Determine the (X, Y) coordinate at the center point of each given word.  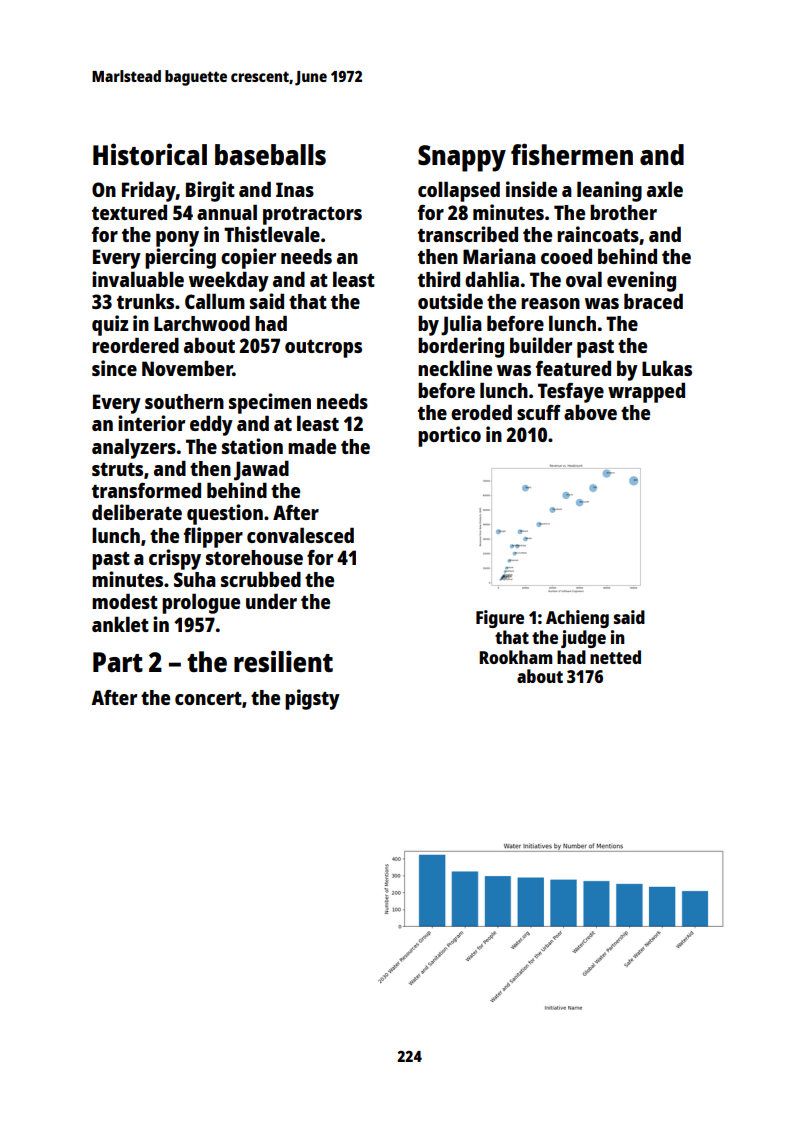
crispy (175, 559)
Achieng (577, 619)
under (271, 601)
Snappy (462, 158)
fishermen (572, 154)
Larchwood (202, 323)
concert (208, 698)
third (439, 279)
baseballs (270, 154)
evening (641, 281)
